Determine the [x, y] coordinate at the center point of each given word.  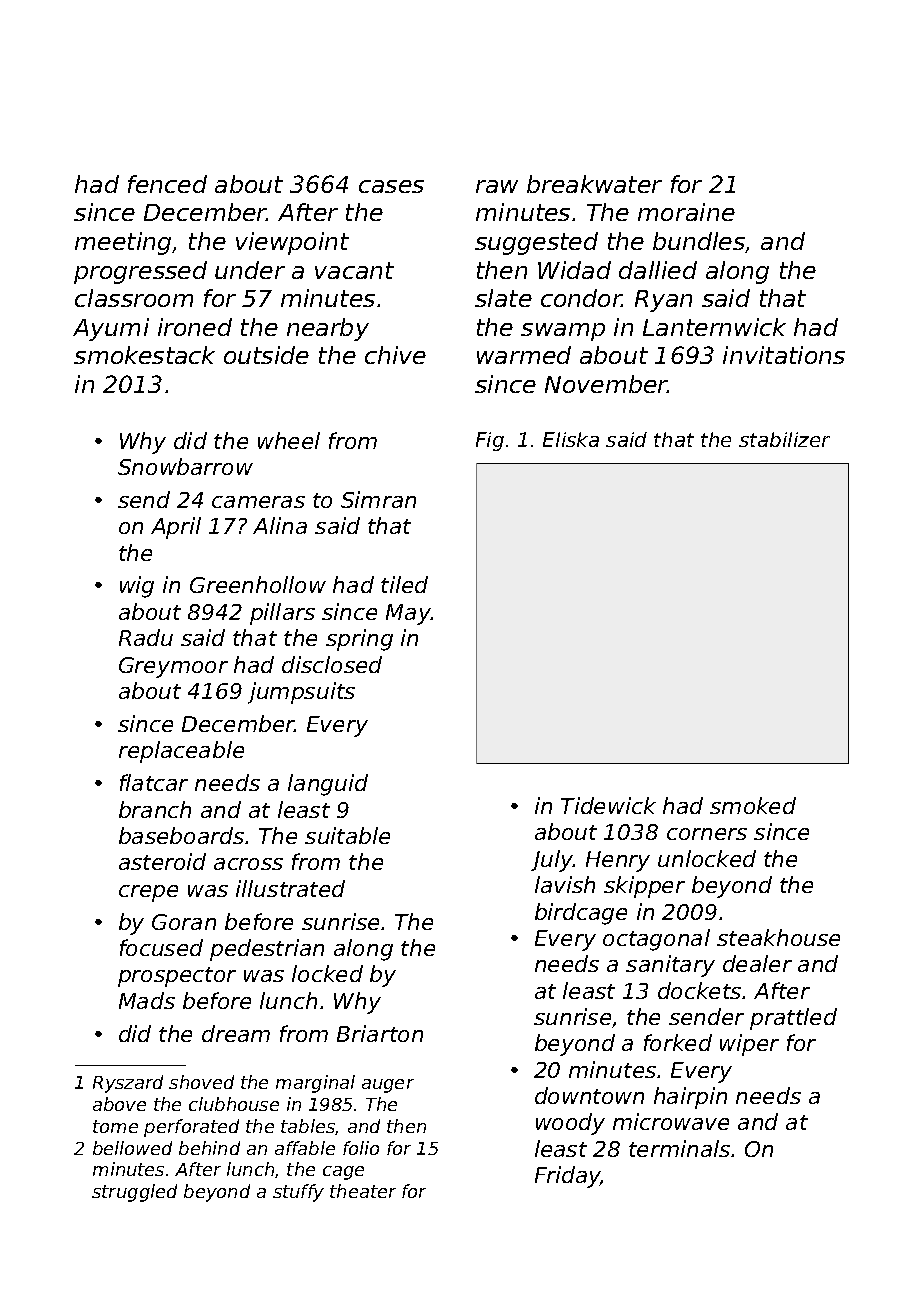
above [119, 1104]
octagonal [656, 940]
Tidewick [608, 805]
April [176, 528]
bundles [699, 242]
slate [503, 298]
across [248, 864]
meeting [123, 243]
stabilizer [784, 439]
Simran [378, 499]
